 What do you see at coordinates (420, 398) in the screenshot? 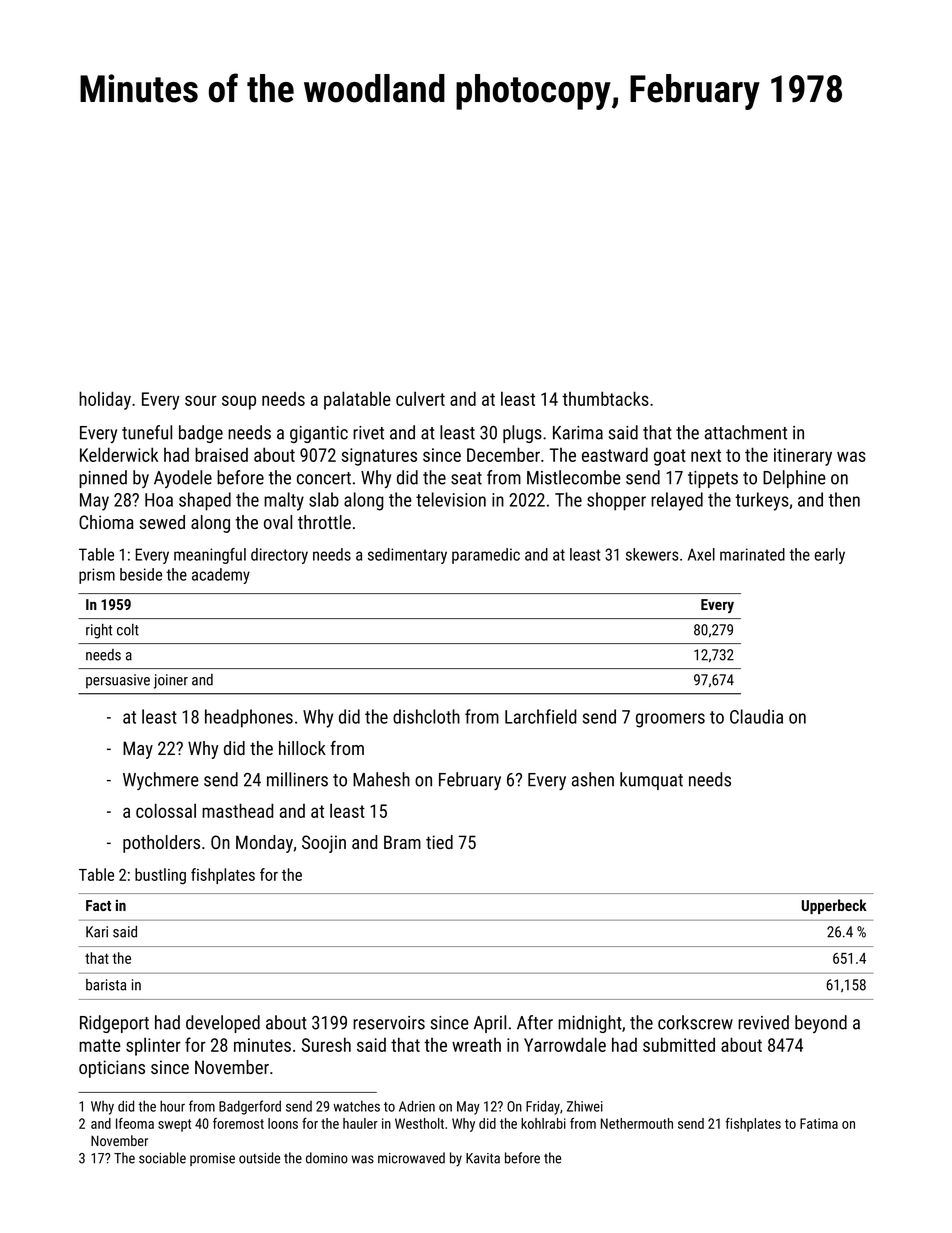
I see `culvert` at bounding box center [420, 398].
